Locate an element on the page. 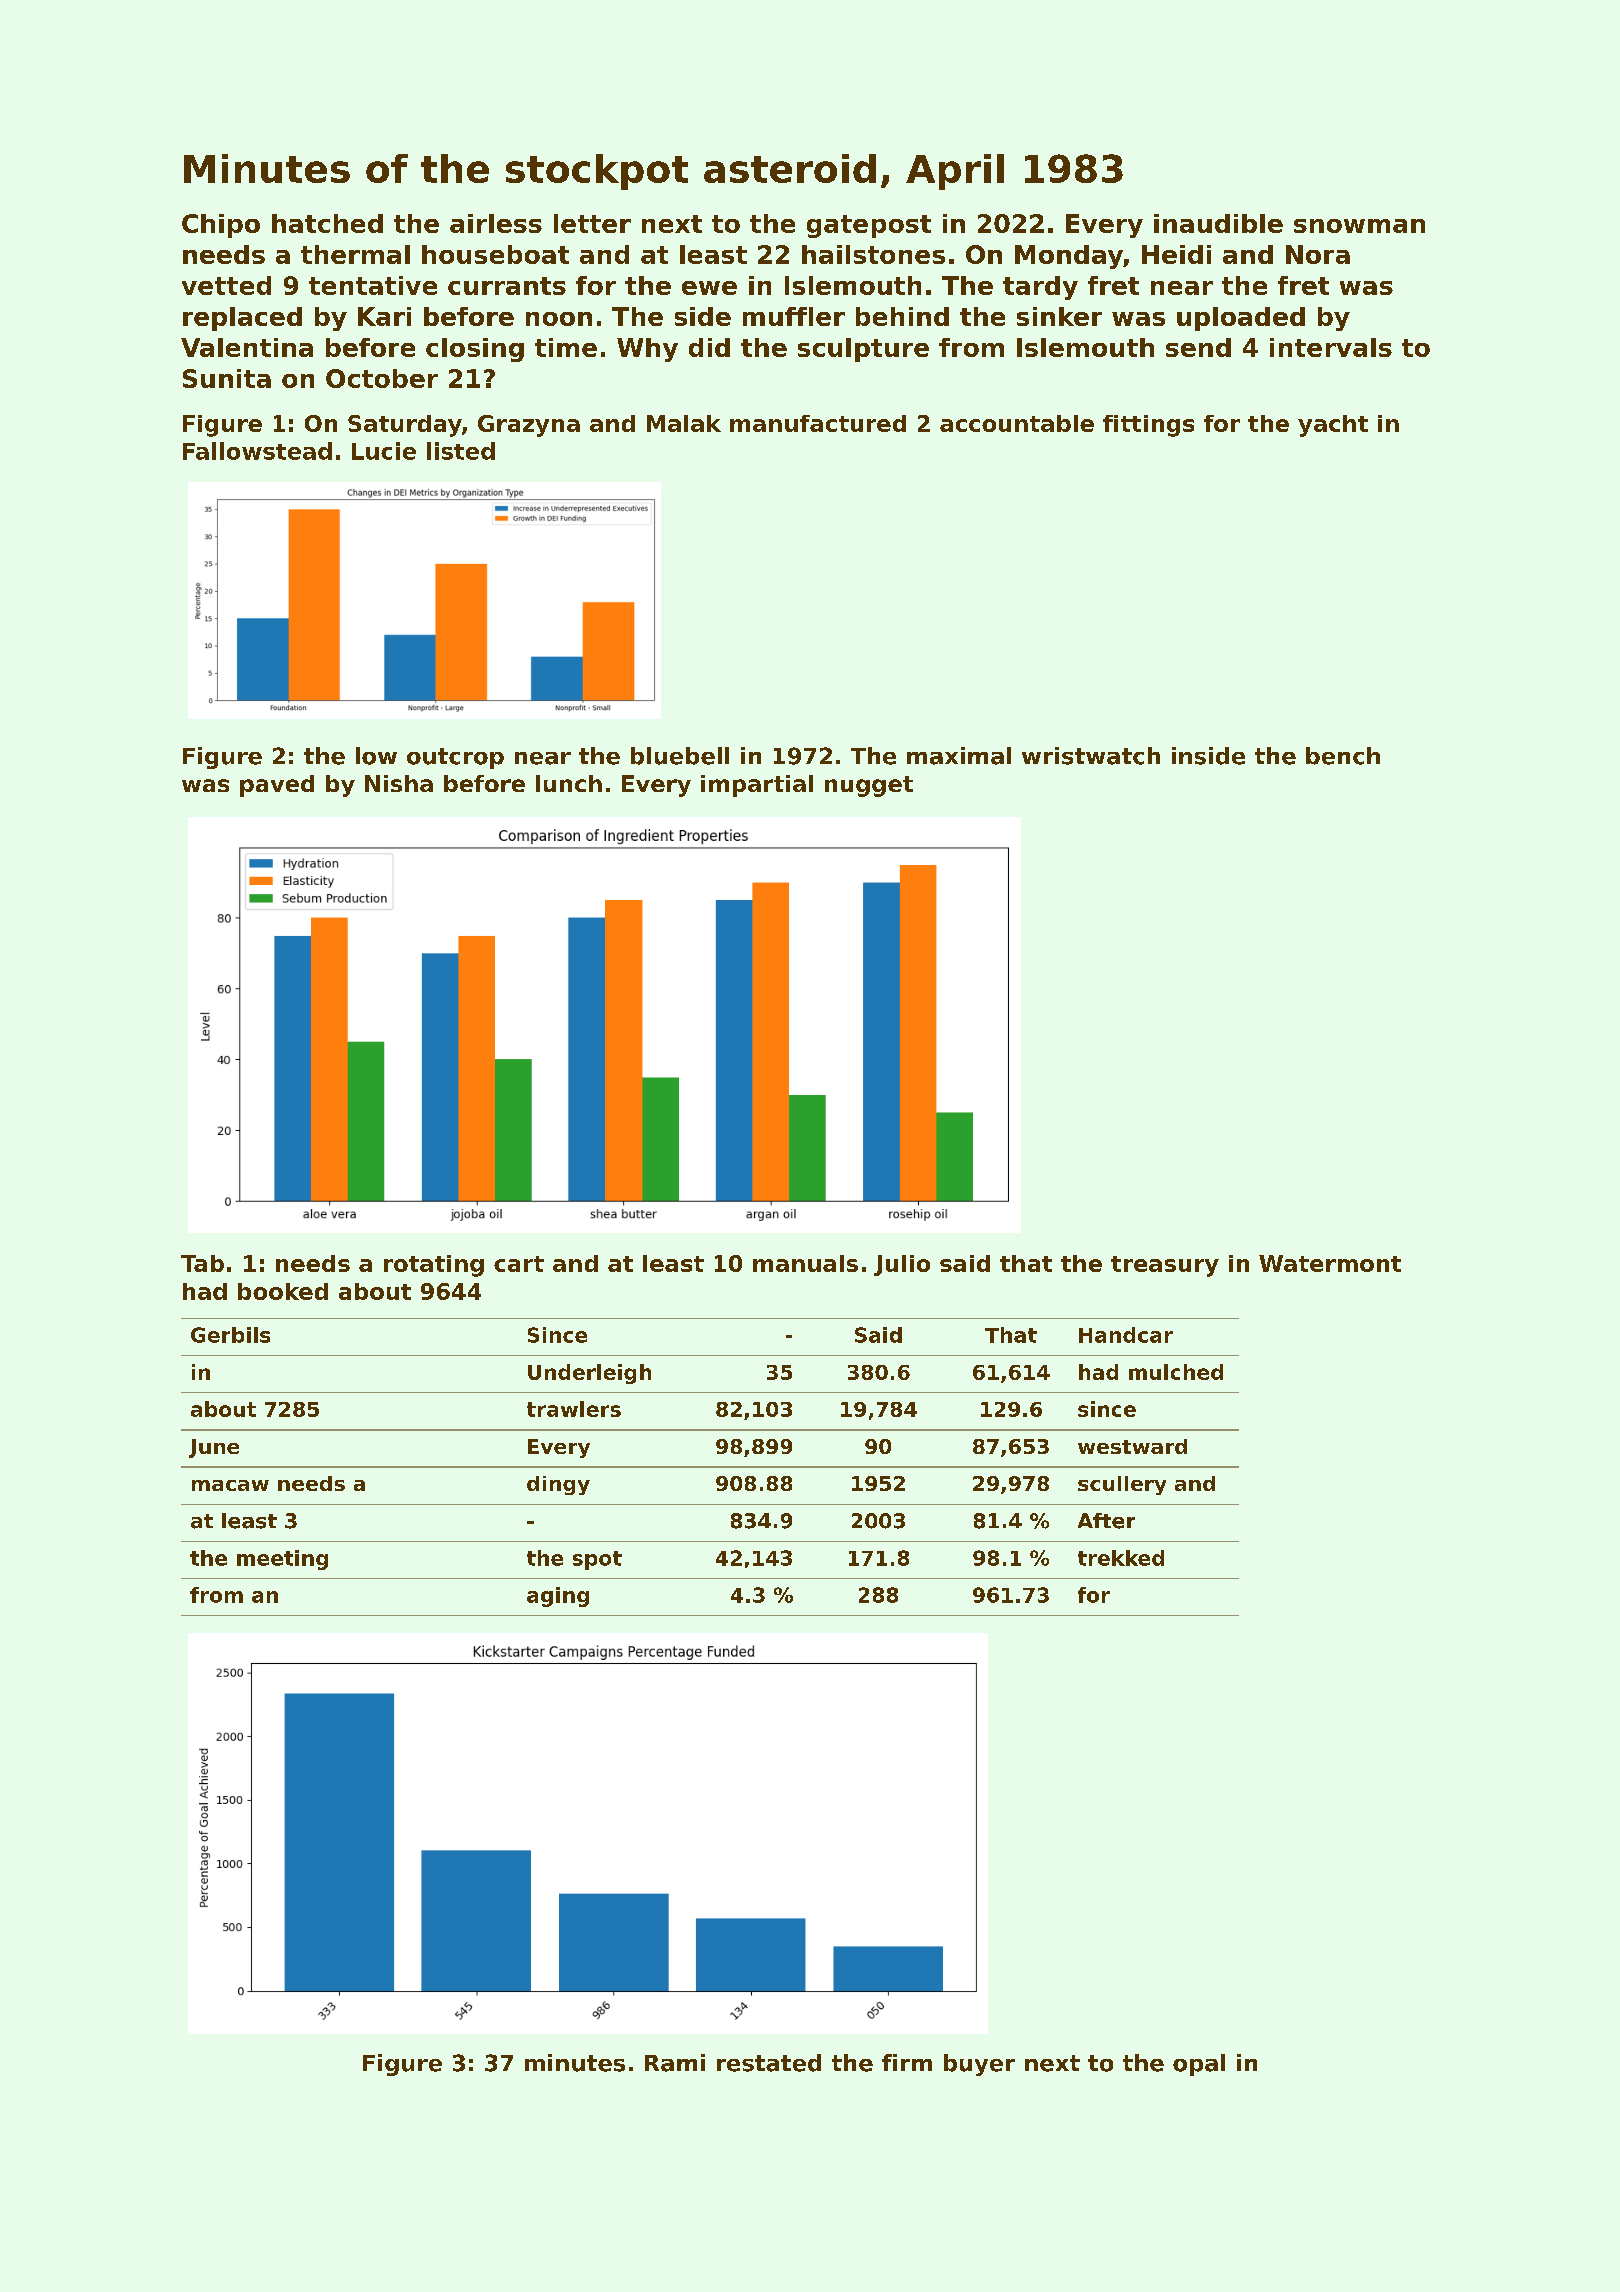 The height and width of the document is (2292, 1620). impartial is located at coordinates (757, 786).
